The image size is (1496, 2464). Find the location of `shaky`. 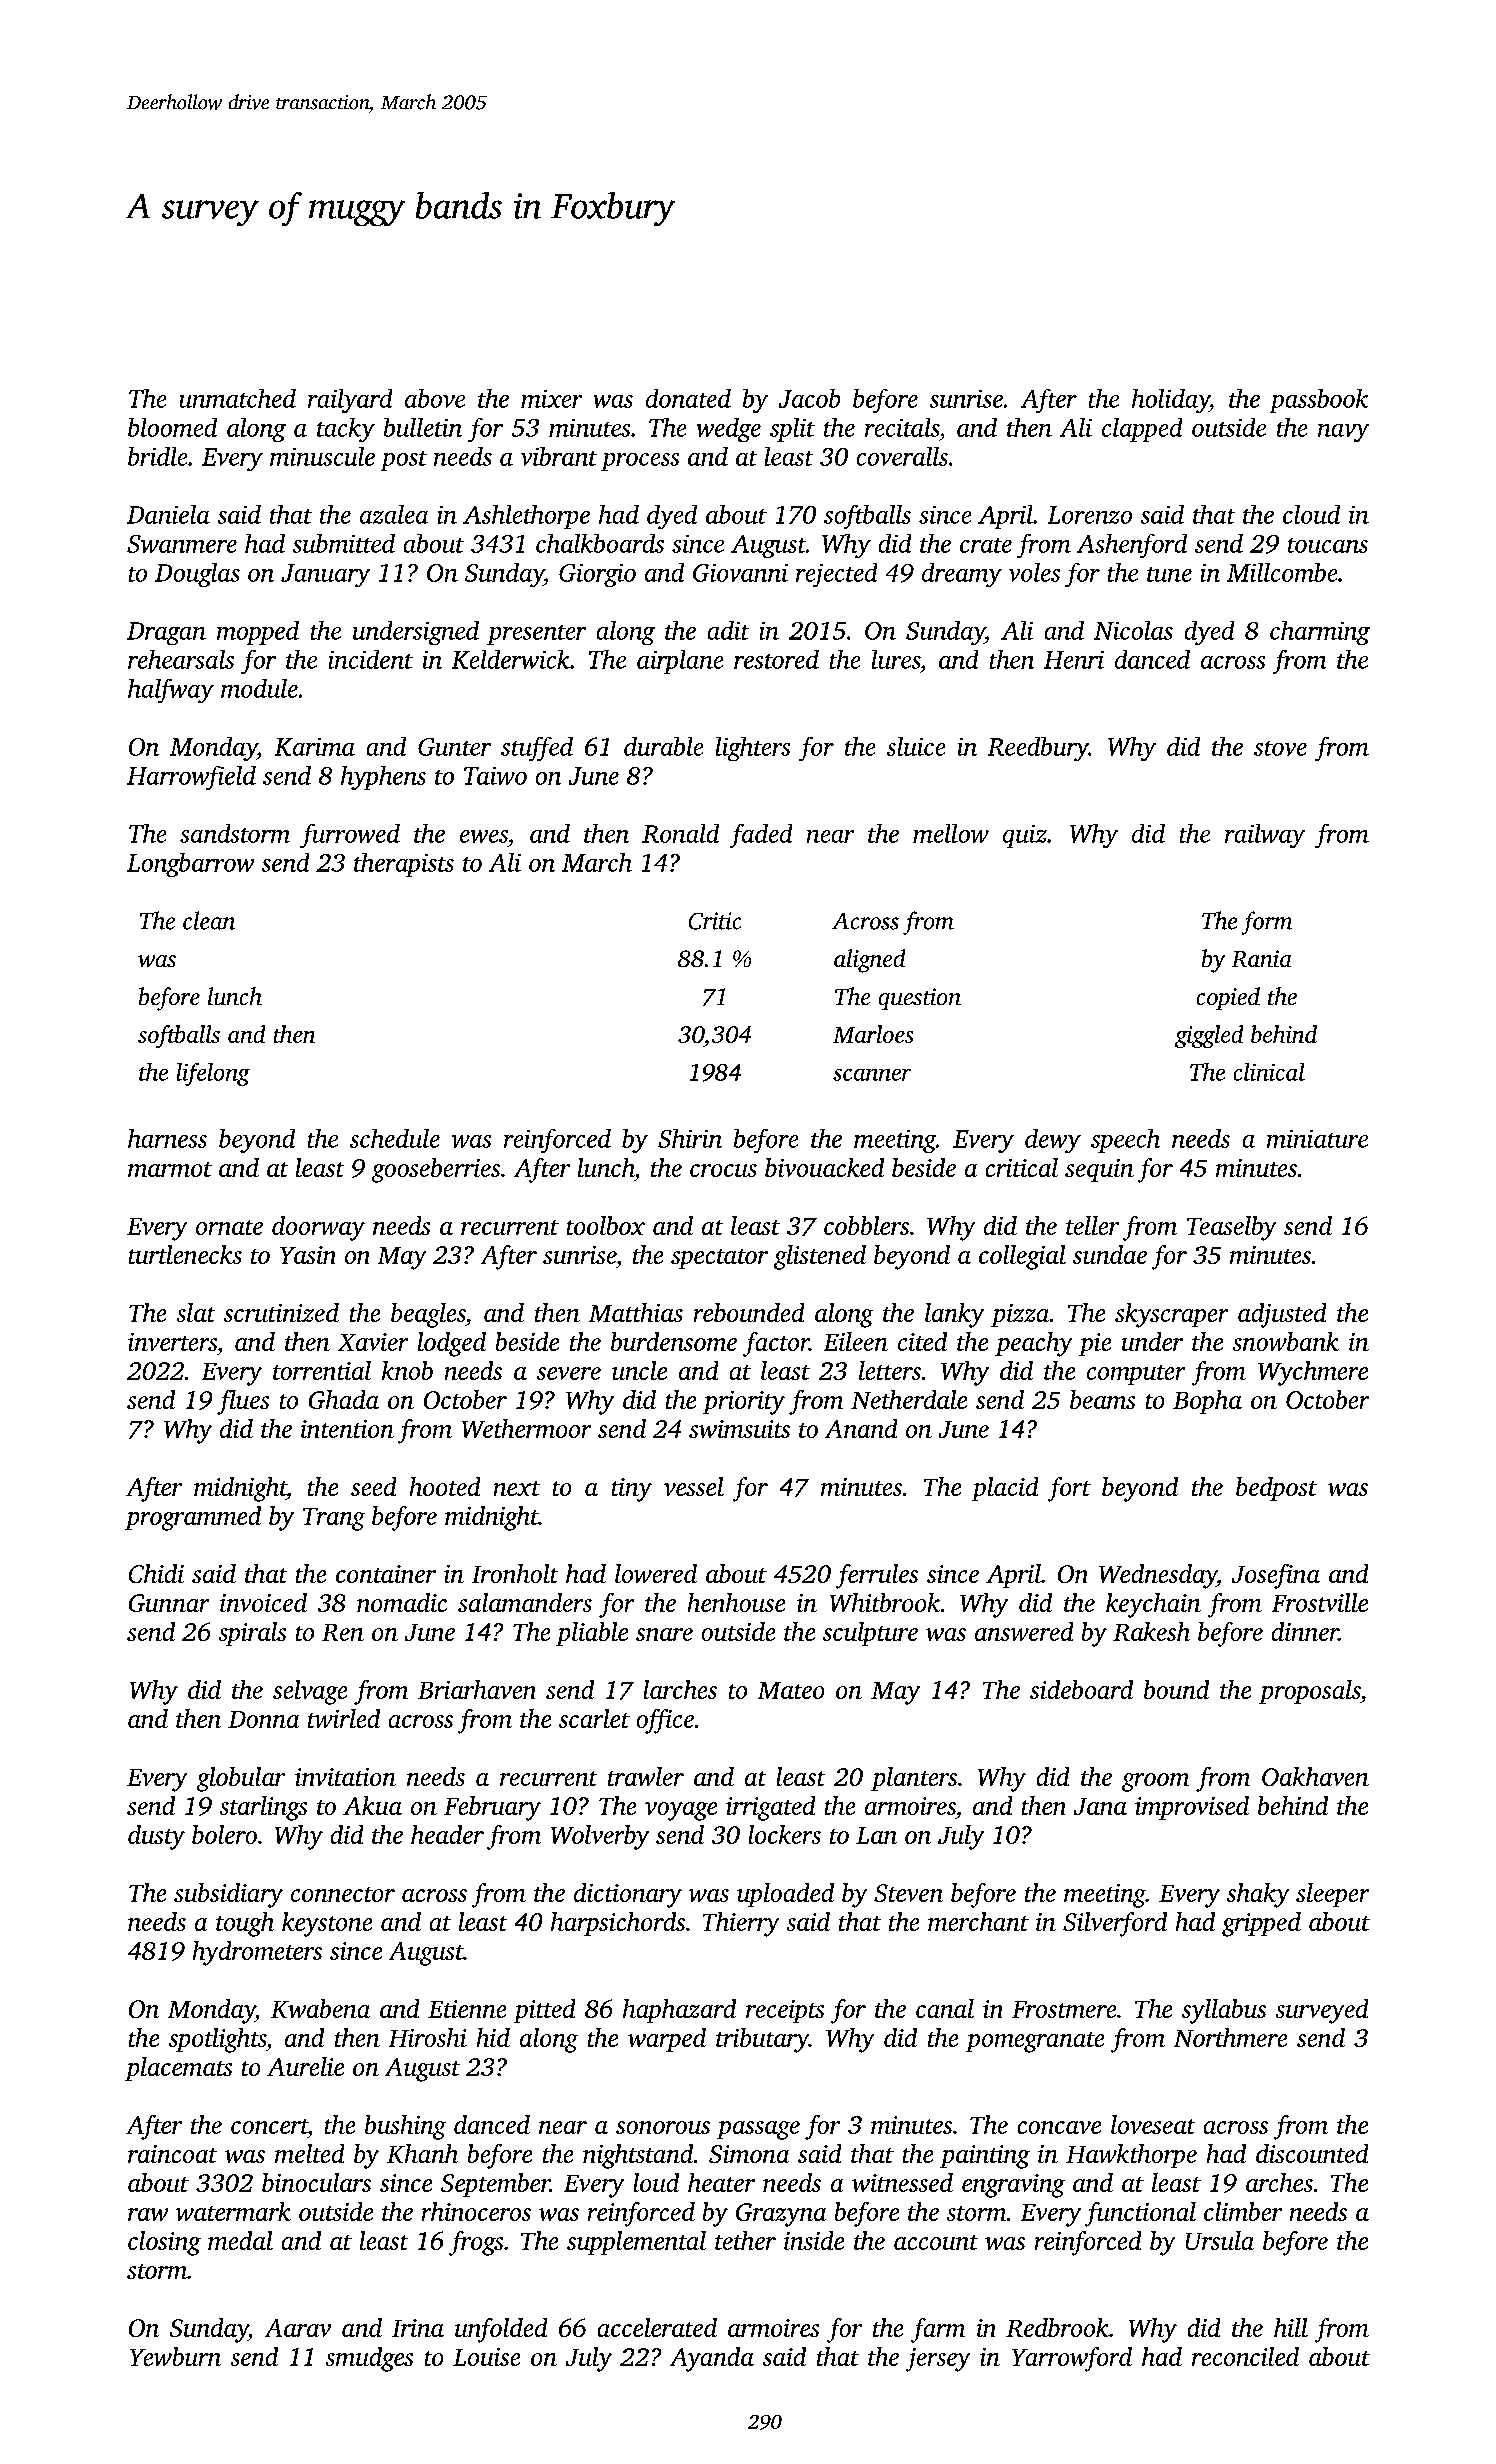

shaky is located at coordinates (1258, 1895).
